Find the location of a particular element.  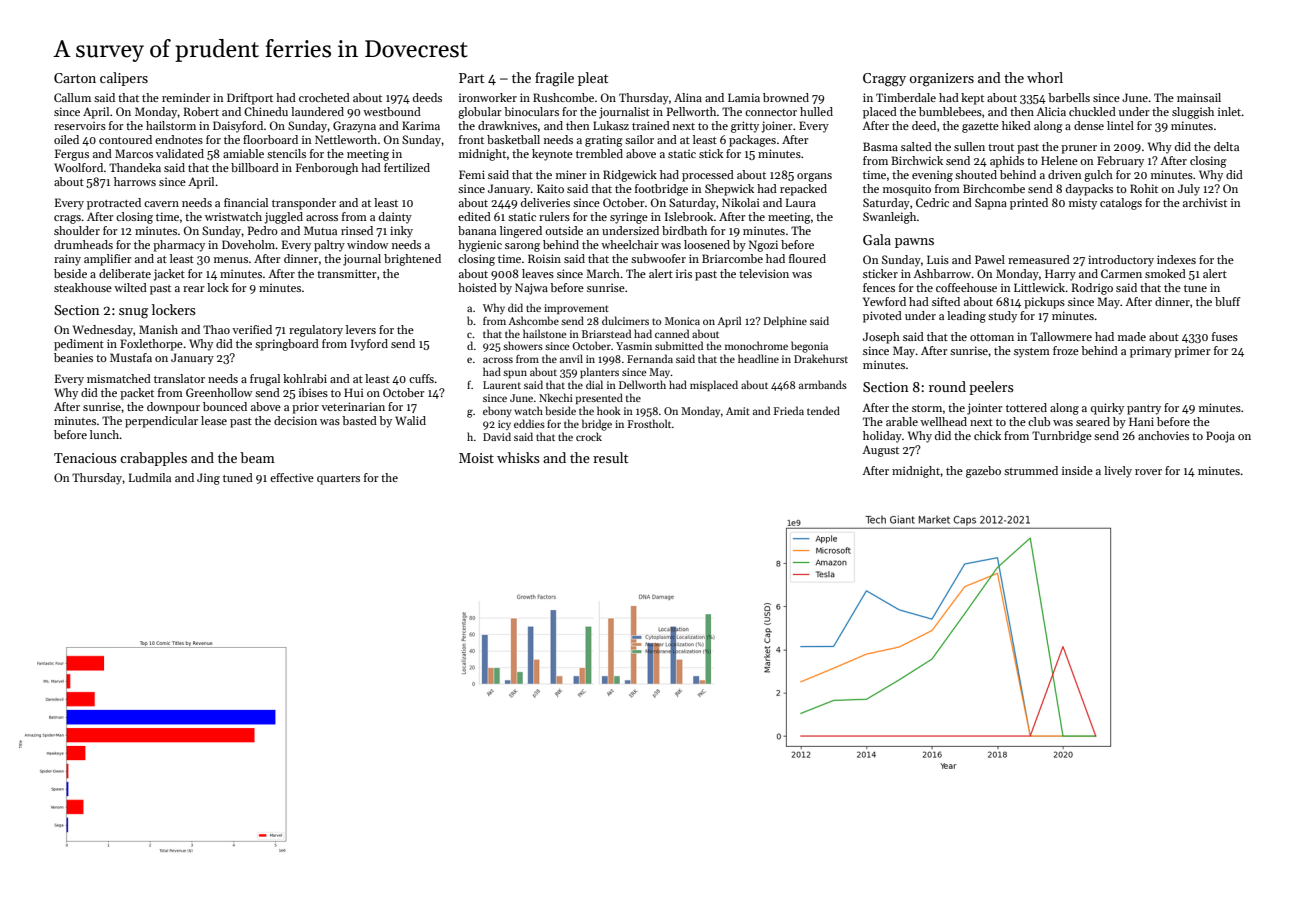

result is located at coordinates (610, 457).
